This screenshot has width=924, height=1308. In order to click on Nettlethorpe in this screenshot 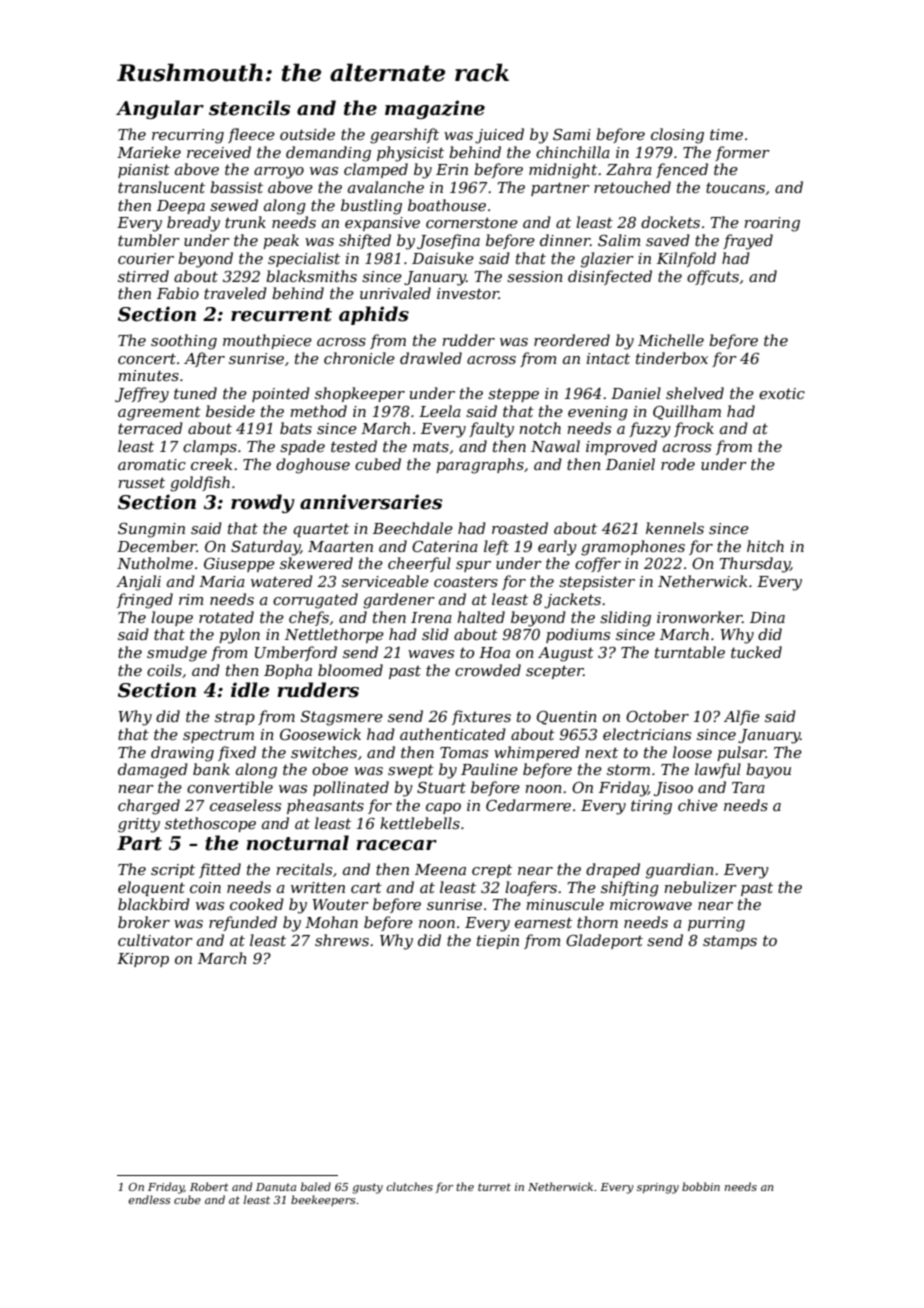, I will do `click(334, 635)`.
